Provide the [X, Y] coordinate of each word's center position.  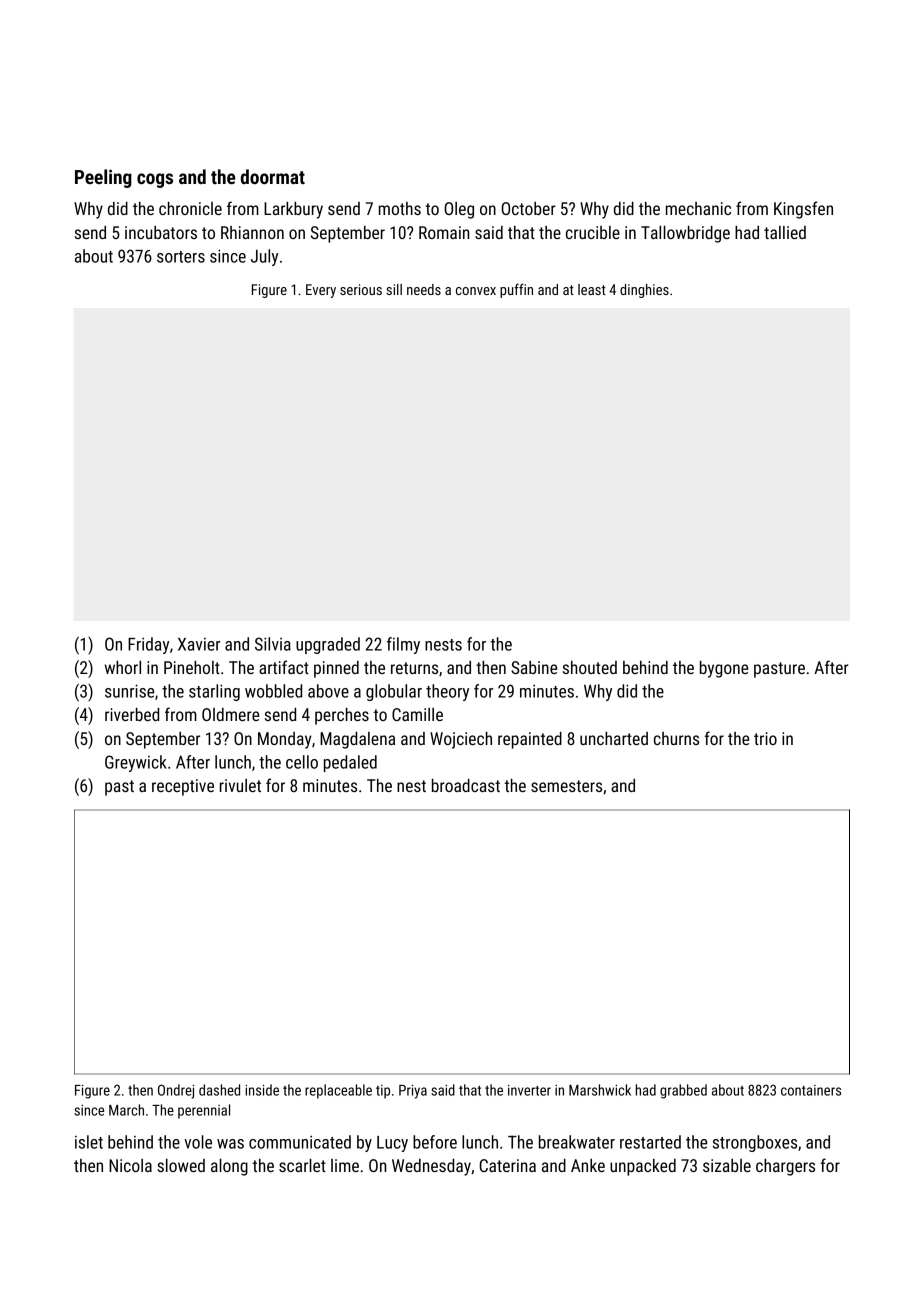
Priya [413, 1092]
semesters [566, 786]
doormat [273, 176]
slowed [181, 1165]
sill [394, 289]
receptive [183, 787]
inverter [529, 1090]
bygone [724, 669]
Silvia [273, 644]
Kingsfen [803, 210]
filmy [403, 645]
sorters [181, 257]
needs [424, 289]
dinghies [644, 291]
